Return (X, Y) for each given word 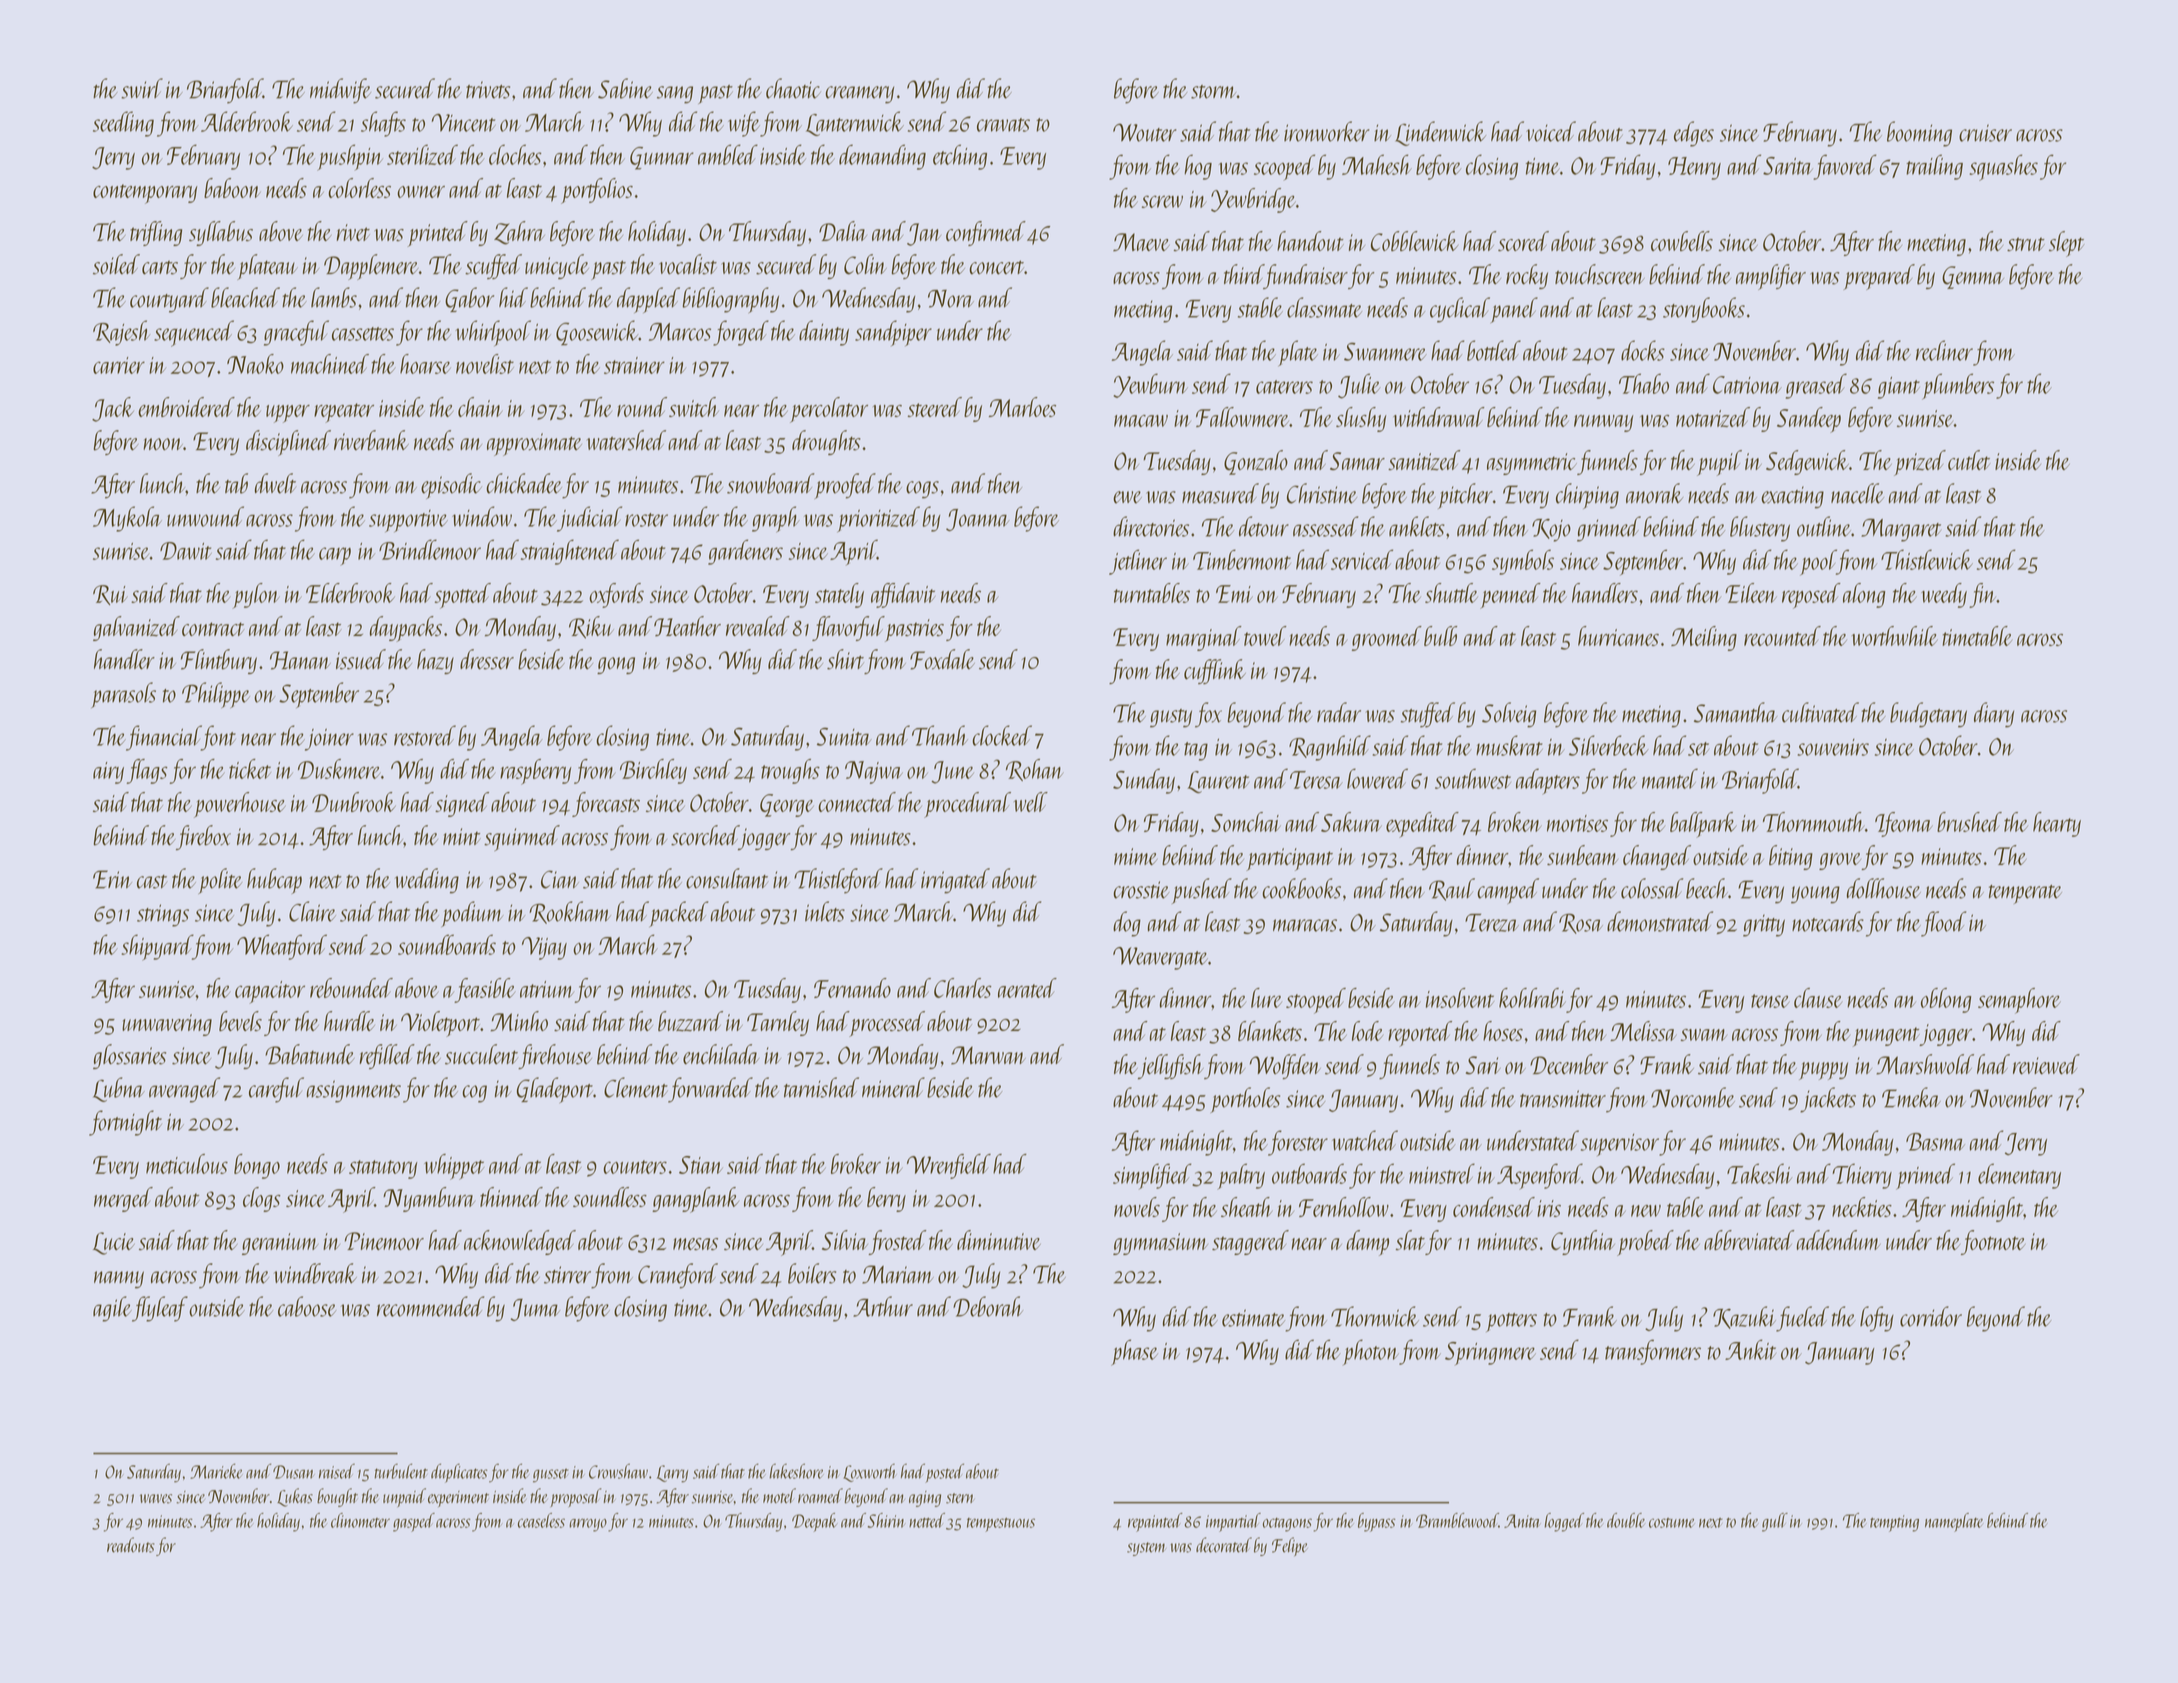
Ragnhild (1330, 748)
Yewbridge (1253, 200)
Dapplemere (371, 267)
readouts (130, 1545)
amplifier (1771, 277)
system (1146, 1549)
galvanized (136, 628)
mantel (1670, 778)
